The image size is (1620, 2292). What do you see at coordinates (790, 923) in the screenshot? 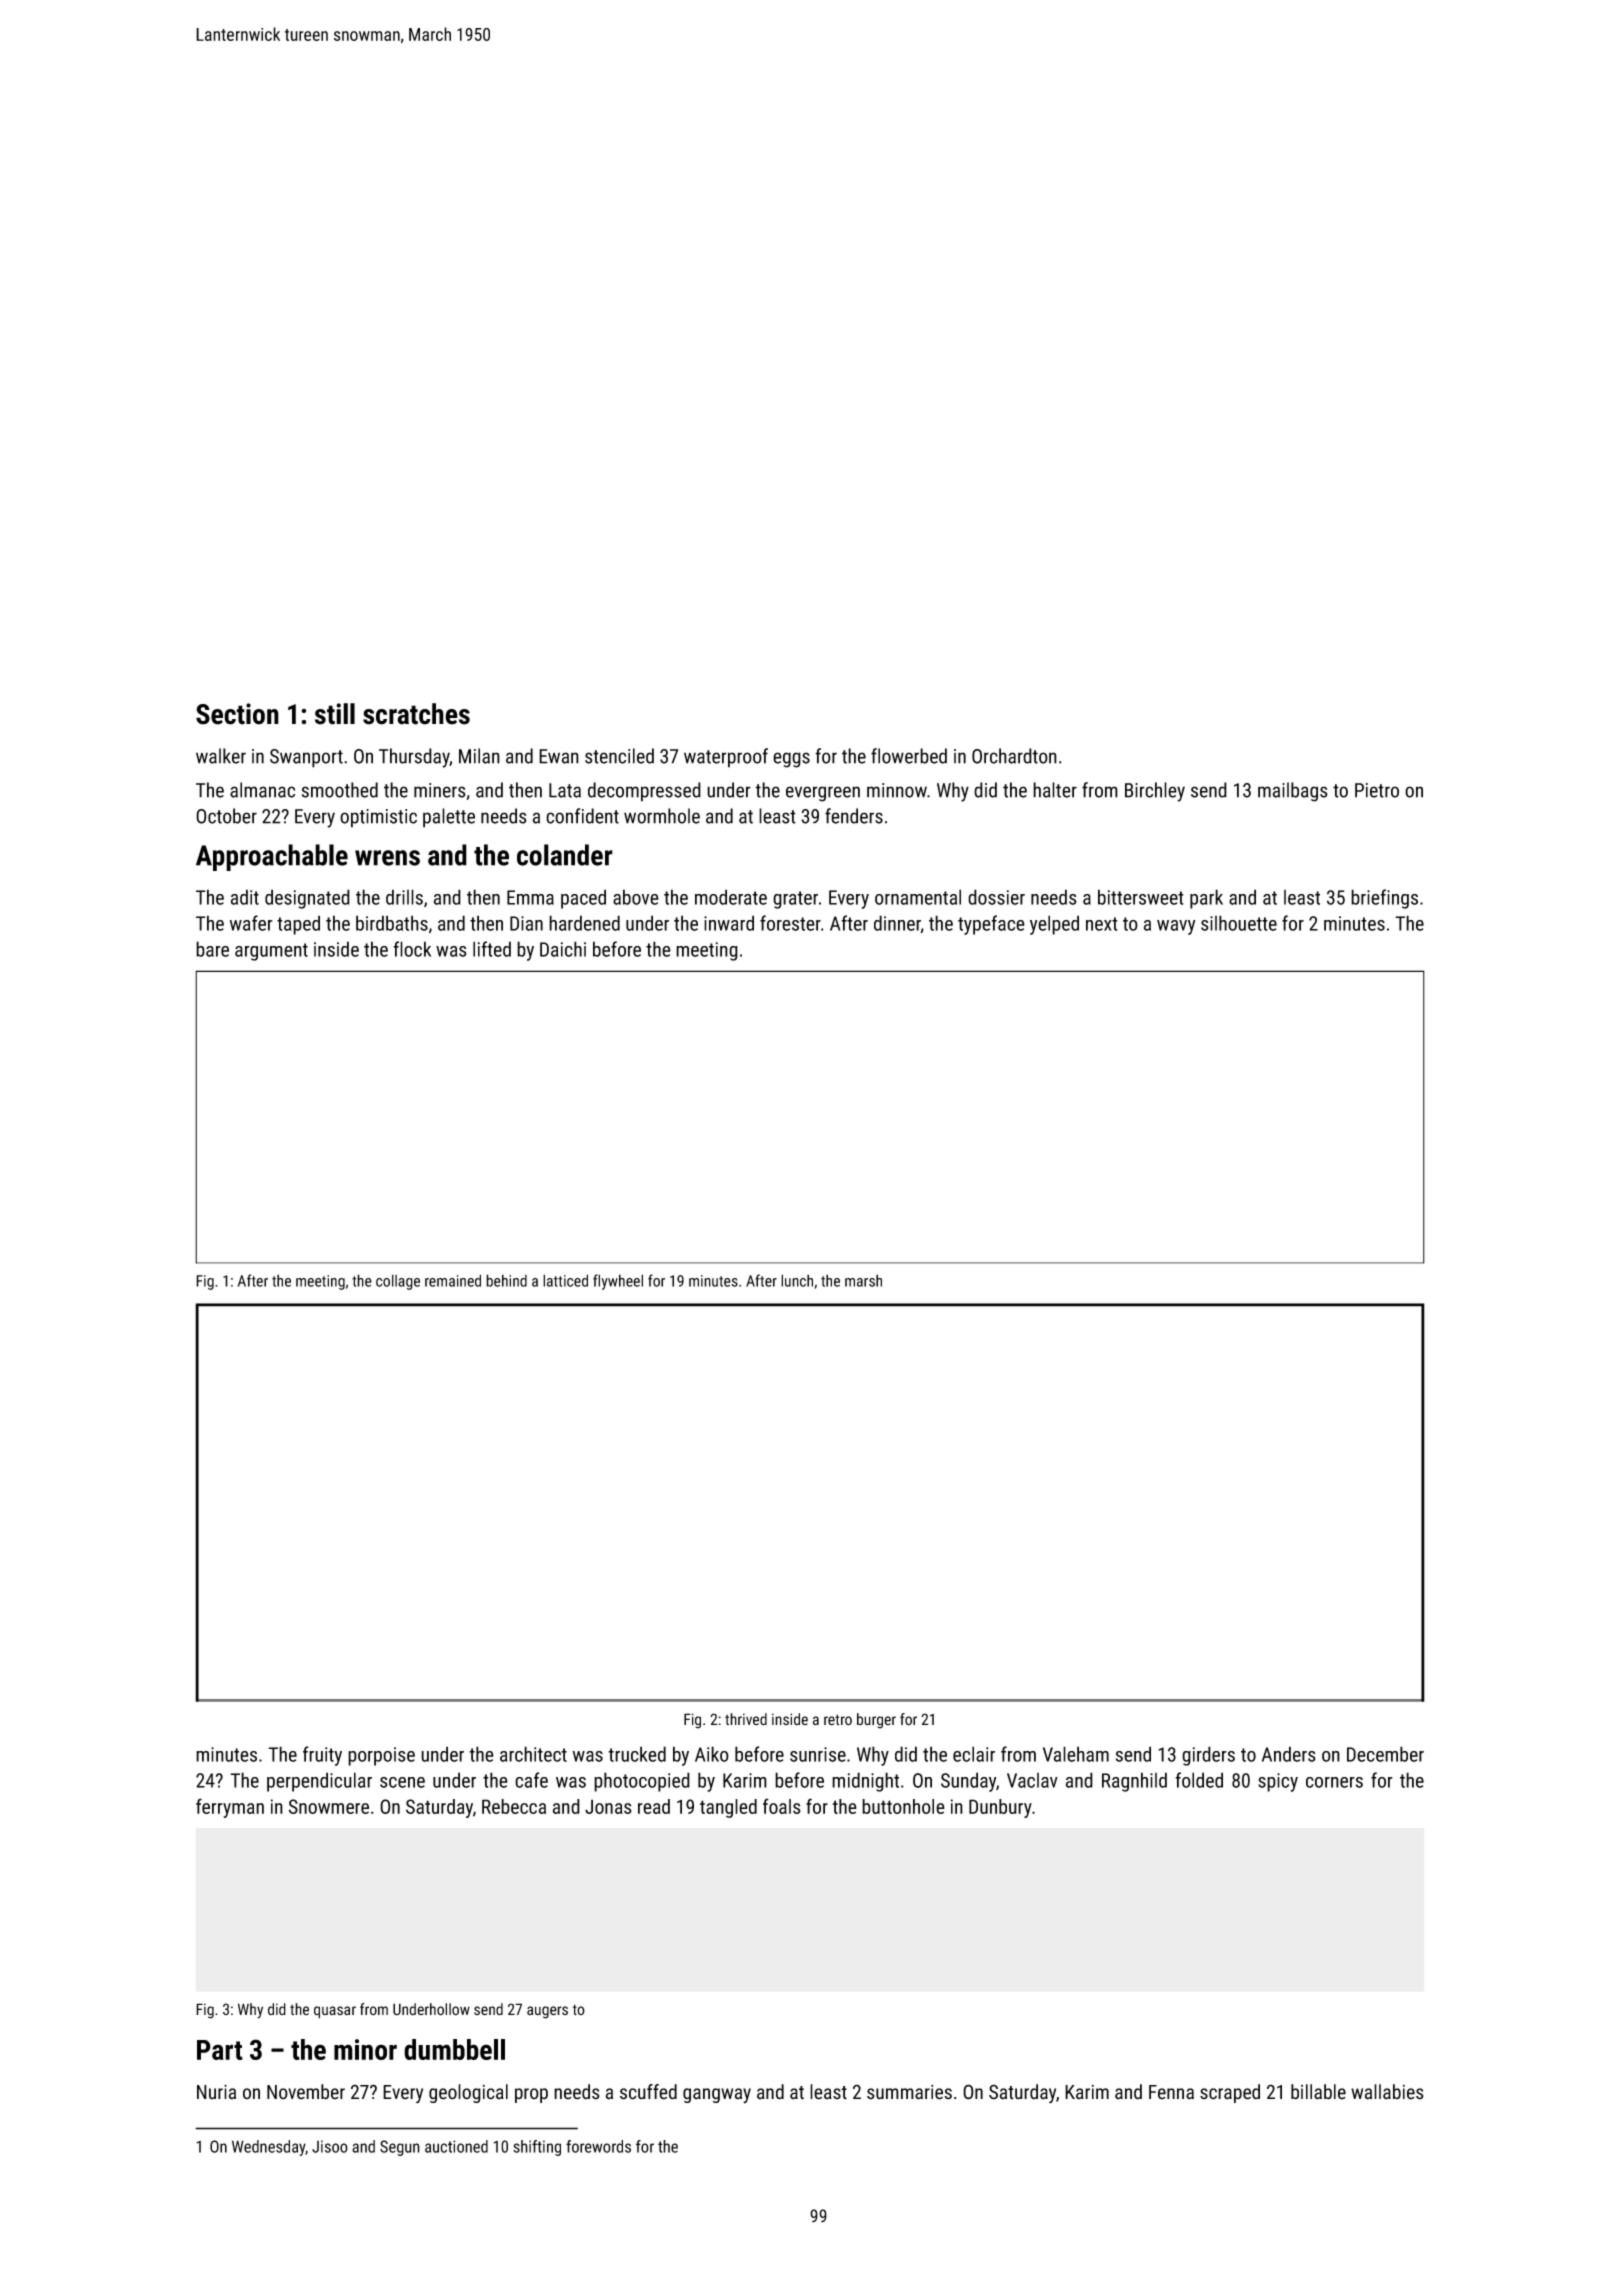
I see `forester` at bounding box center [790, 923].
